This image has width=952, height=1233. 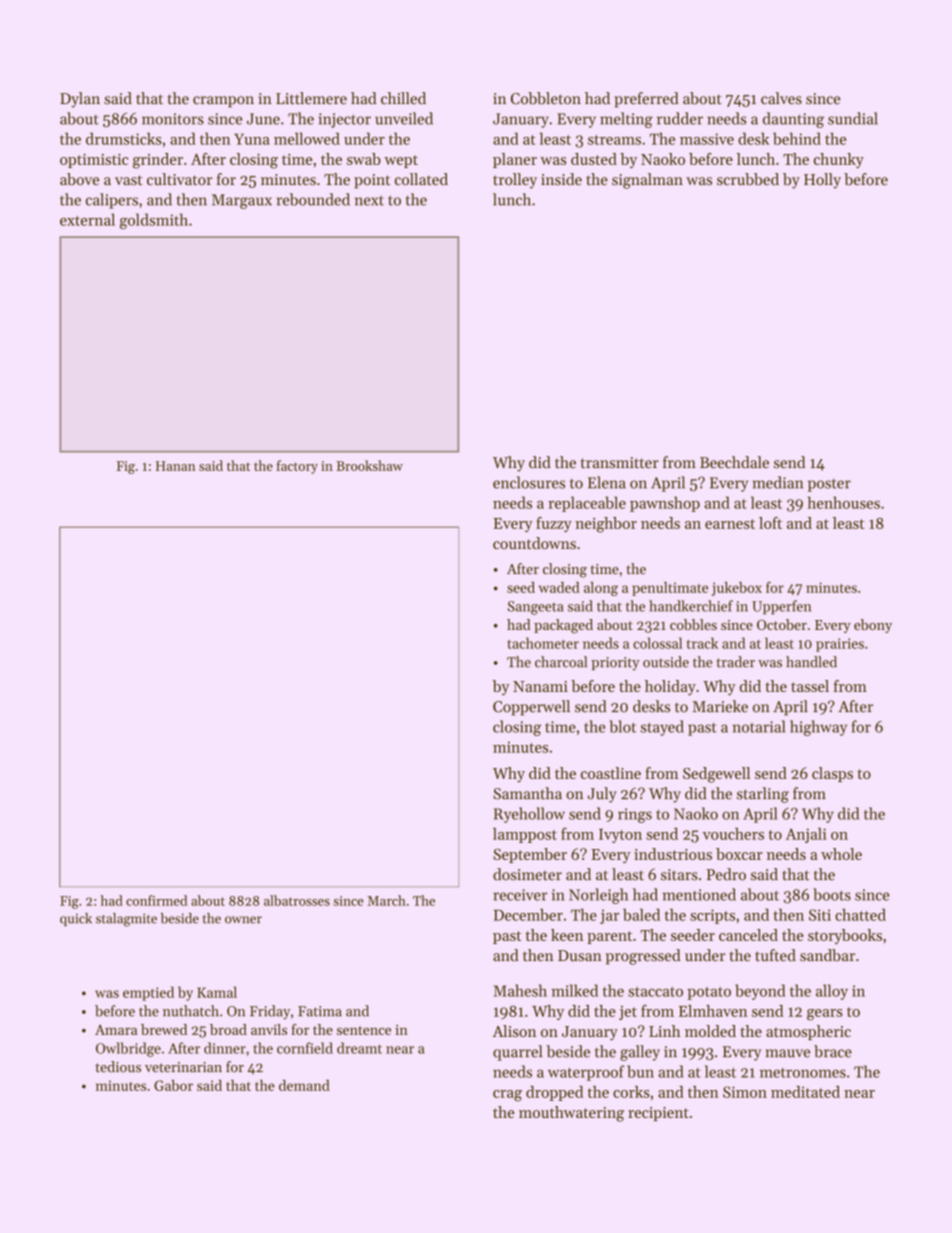 What do you see at coordinates (734, 462) in the image?
I see `Beechdale` at bounding box center [734, 462].
